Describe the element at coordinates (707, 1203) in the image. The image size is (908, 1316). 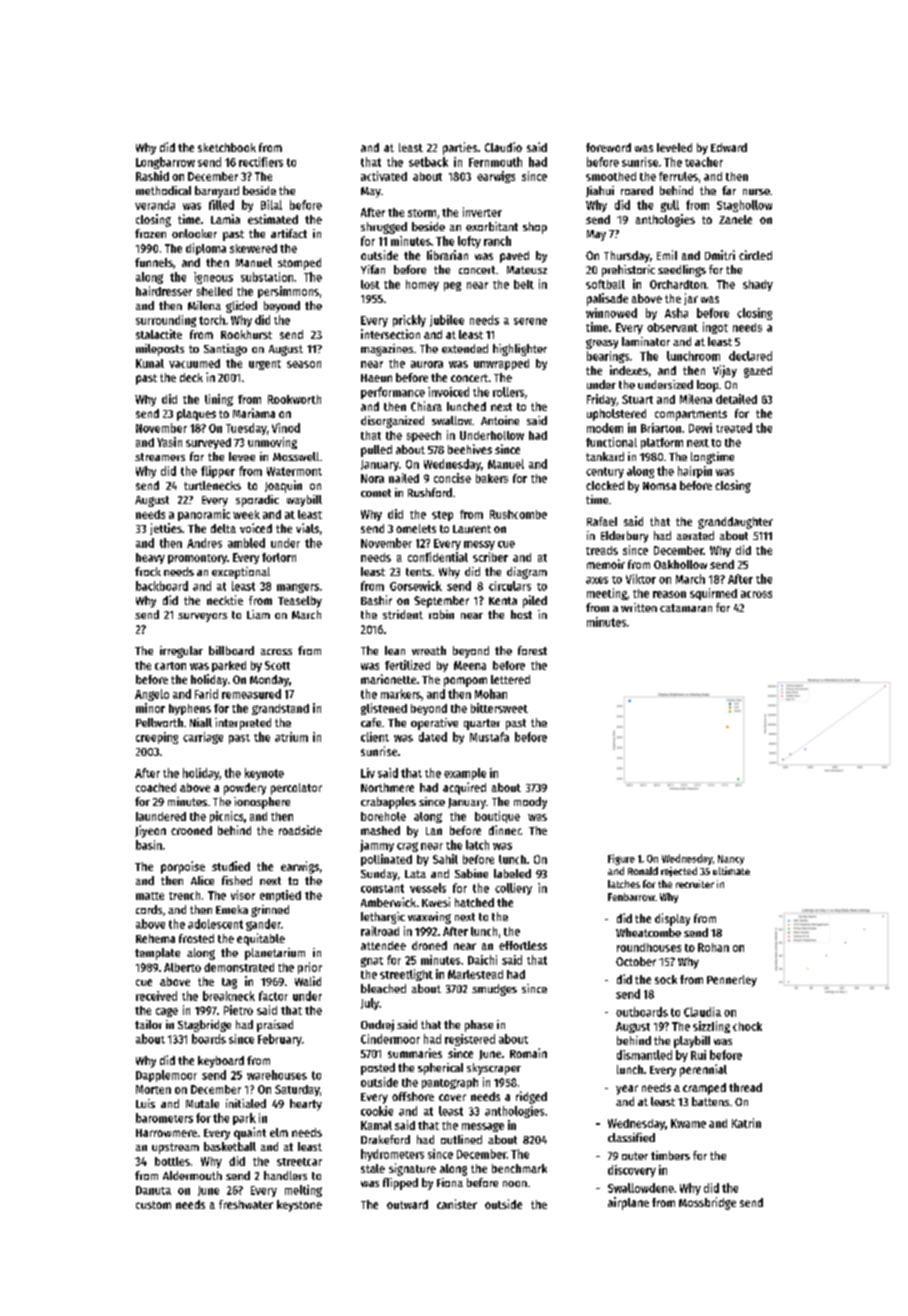
I see `Mossbridge` at that location.
